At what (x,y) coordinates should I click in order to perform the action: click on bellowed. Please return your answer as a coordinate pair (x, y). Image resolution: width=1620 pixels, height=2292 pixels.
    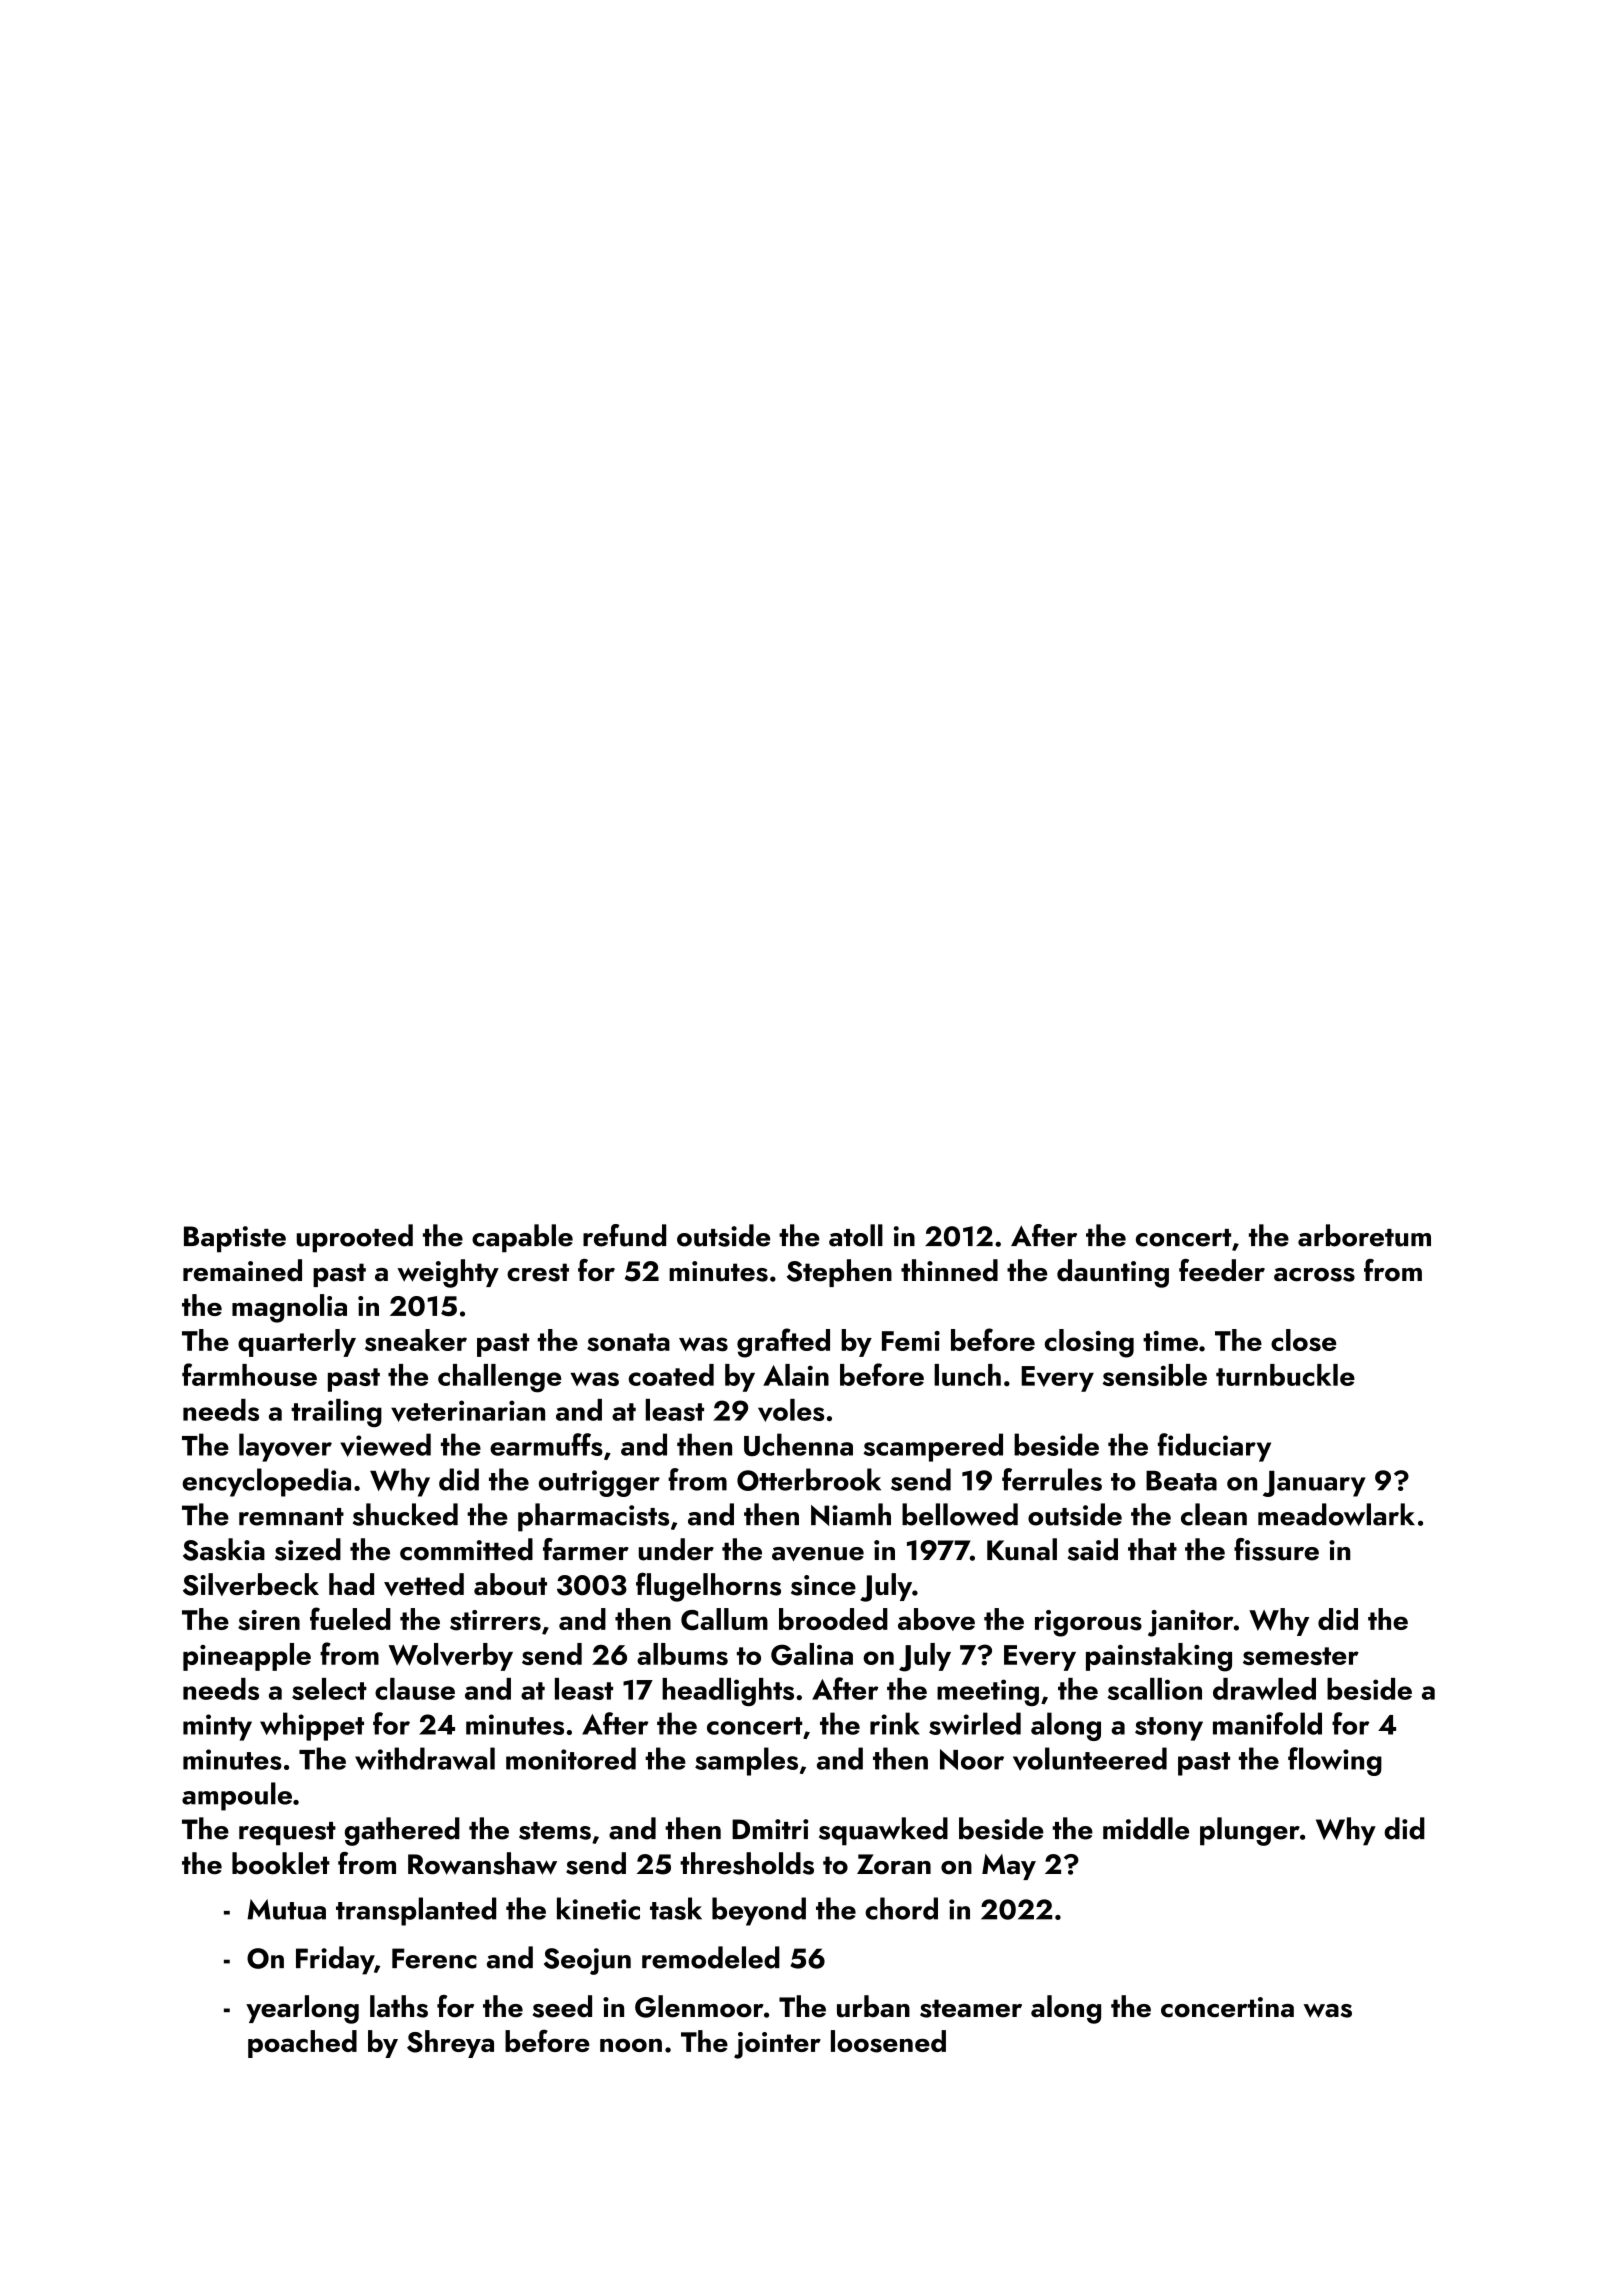
    Looking at the image, I should click on (960, 1514).
